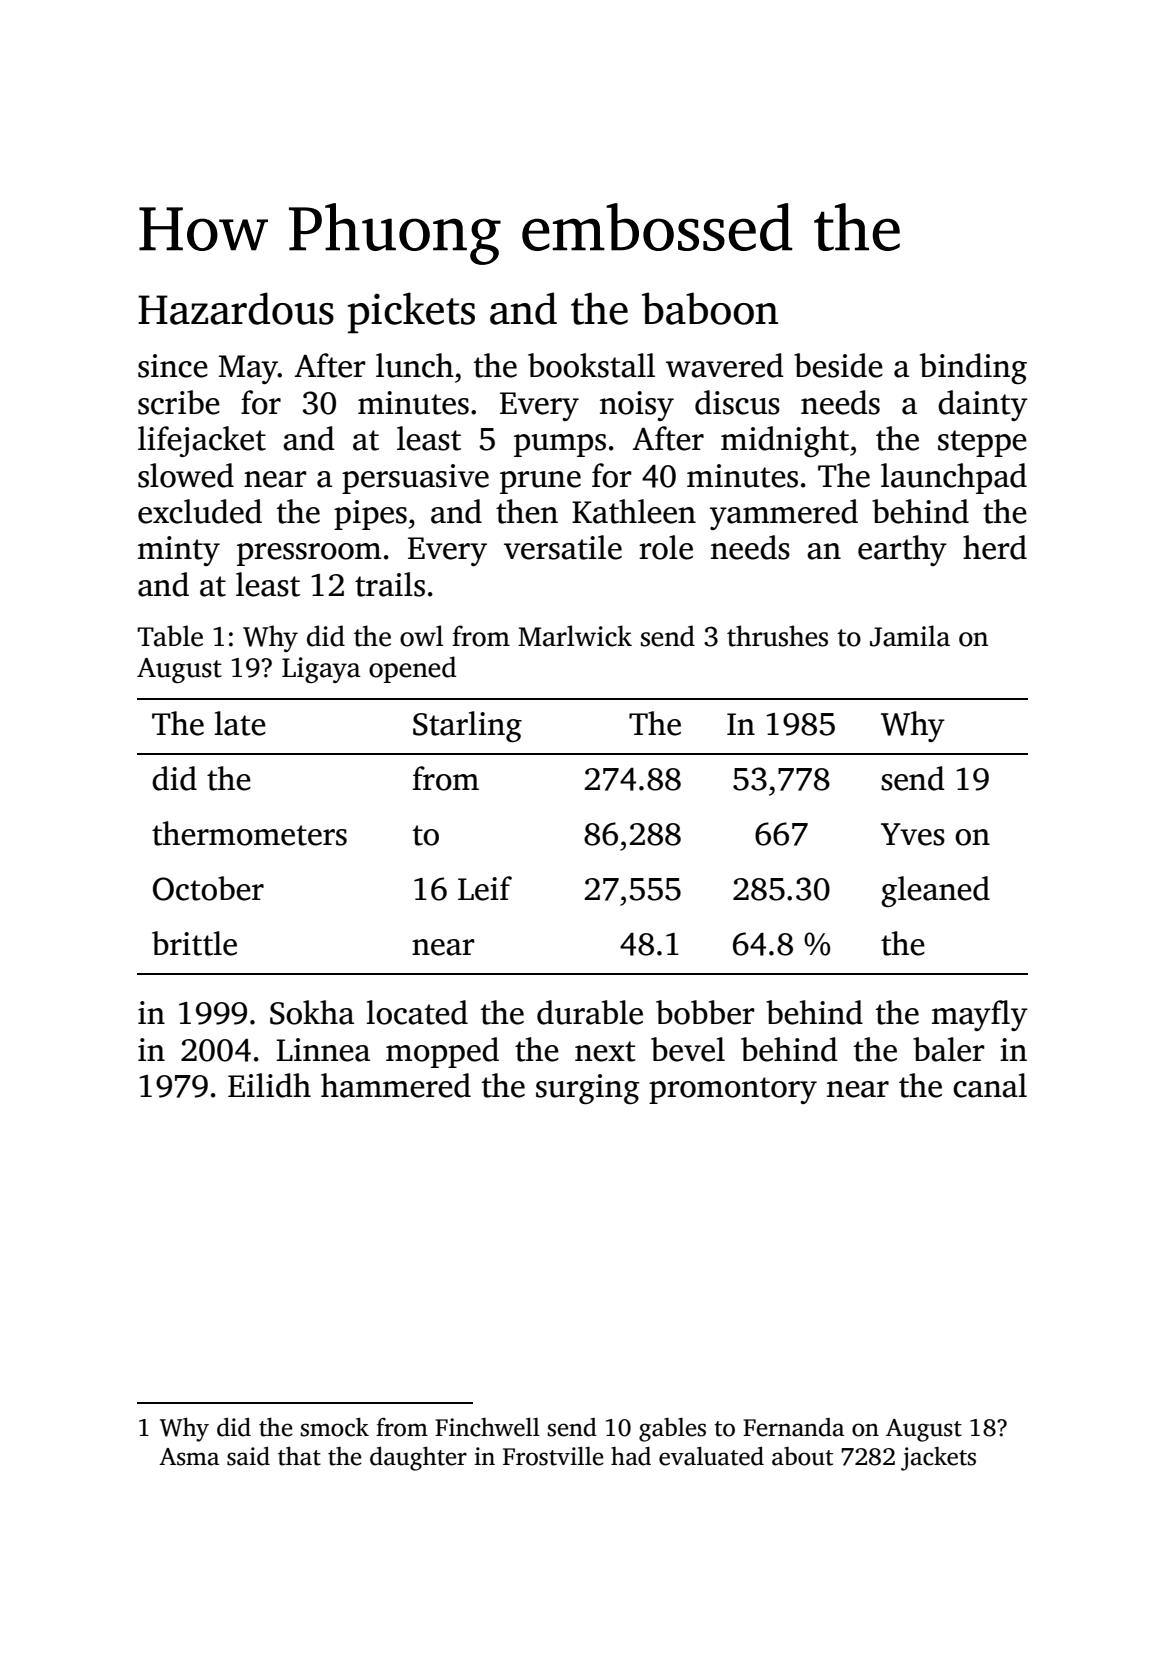 This page has width=1165, height=1654. What do you see at coordinates (334, 1427) in the page?
I see `smock` at bounding box center [334, 1427].
